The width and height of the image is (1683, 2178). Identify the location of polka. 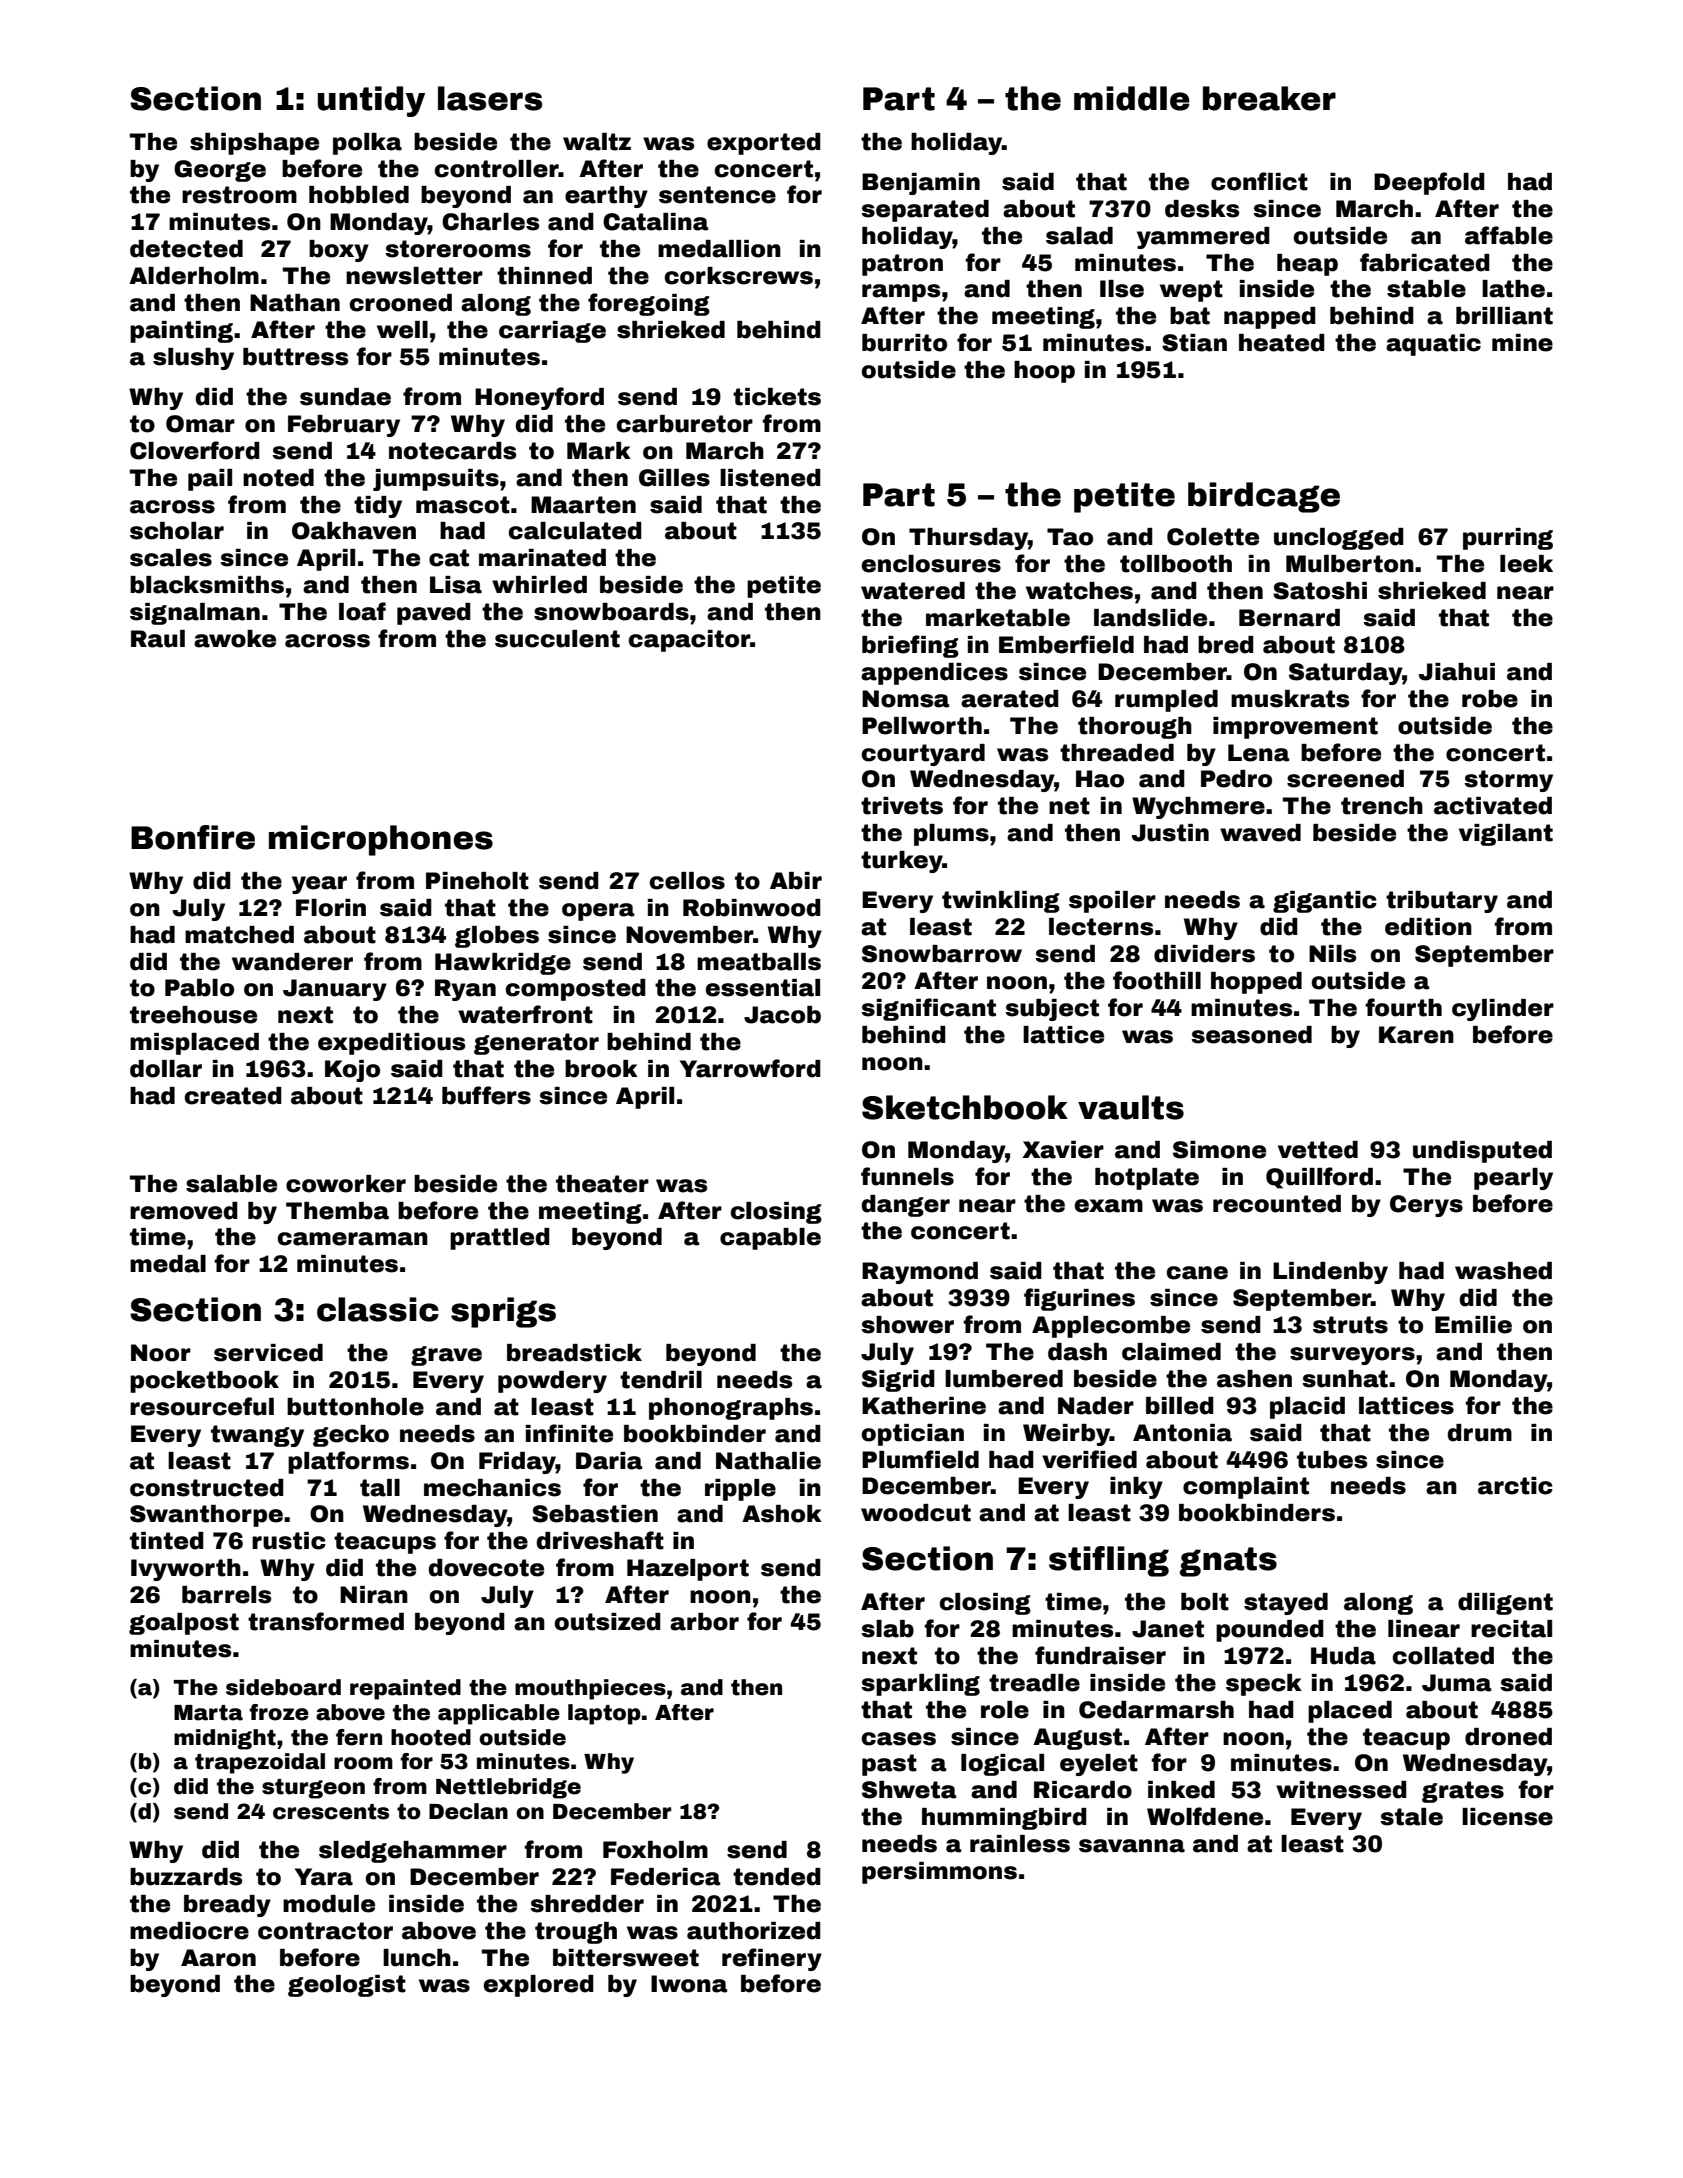
(367, 144).
